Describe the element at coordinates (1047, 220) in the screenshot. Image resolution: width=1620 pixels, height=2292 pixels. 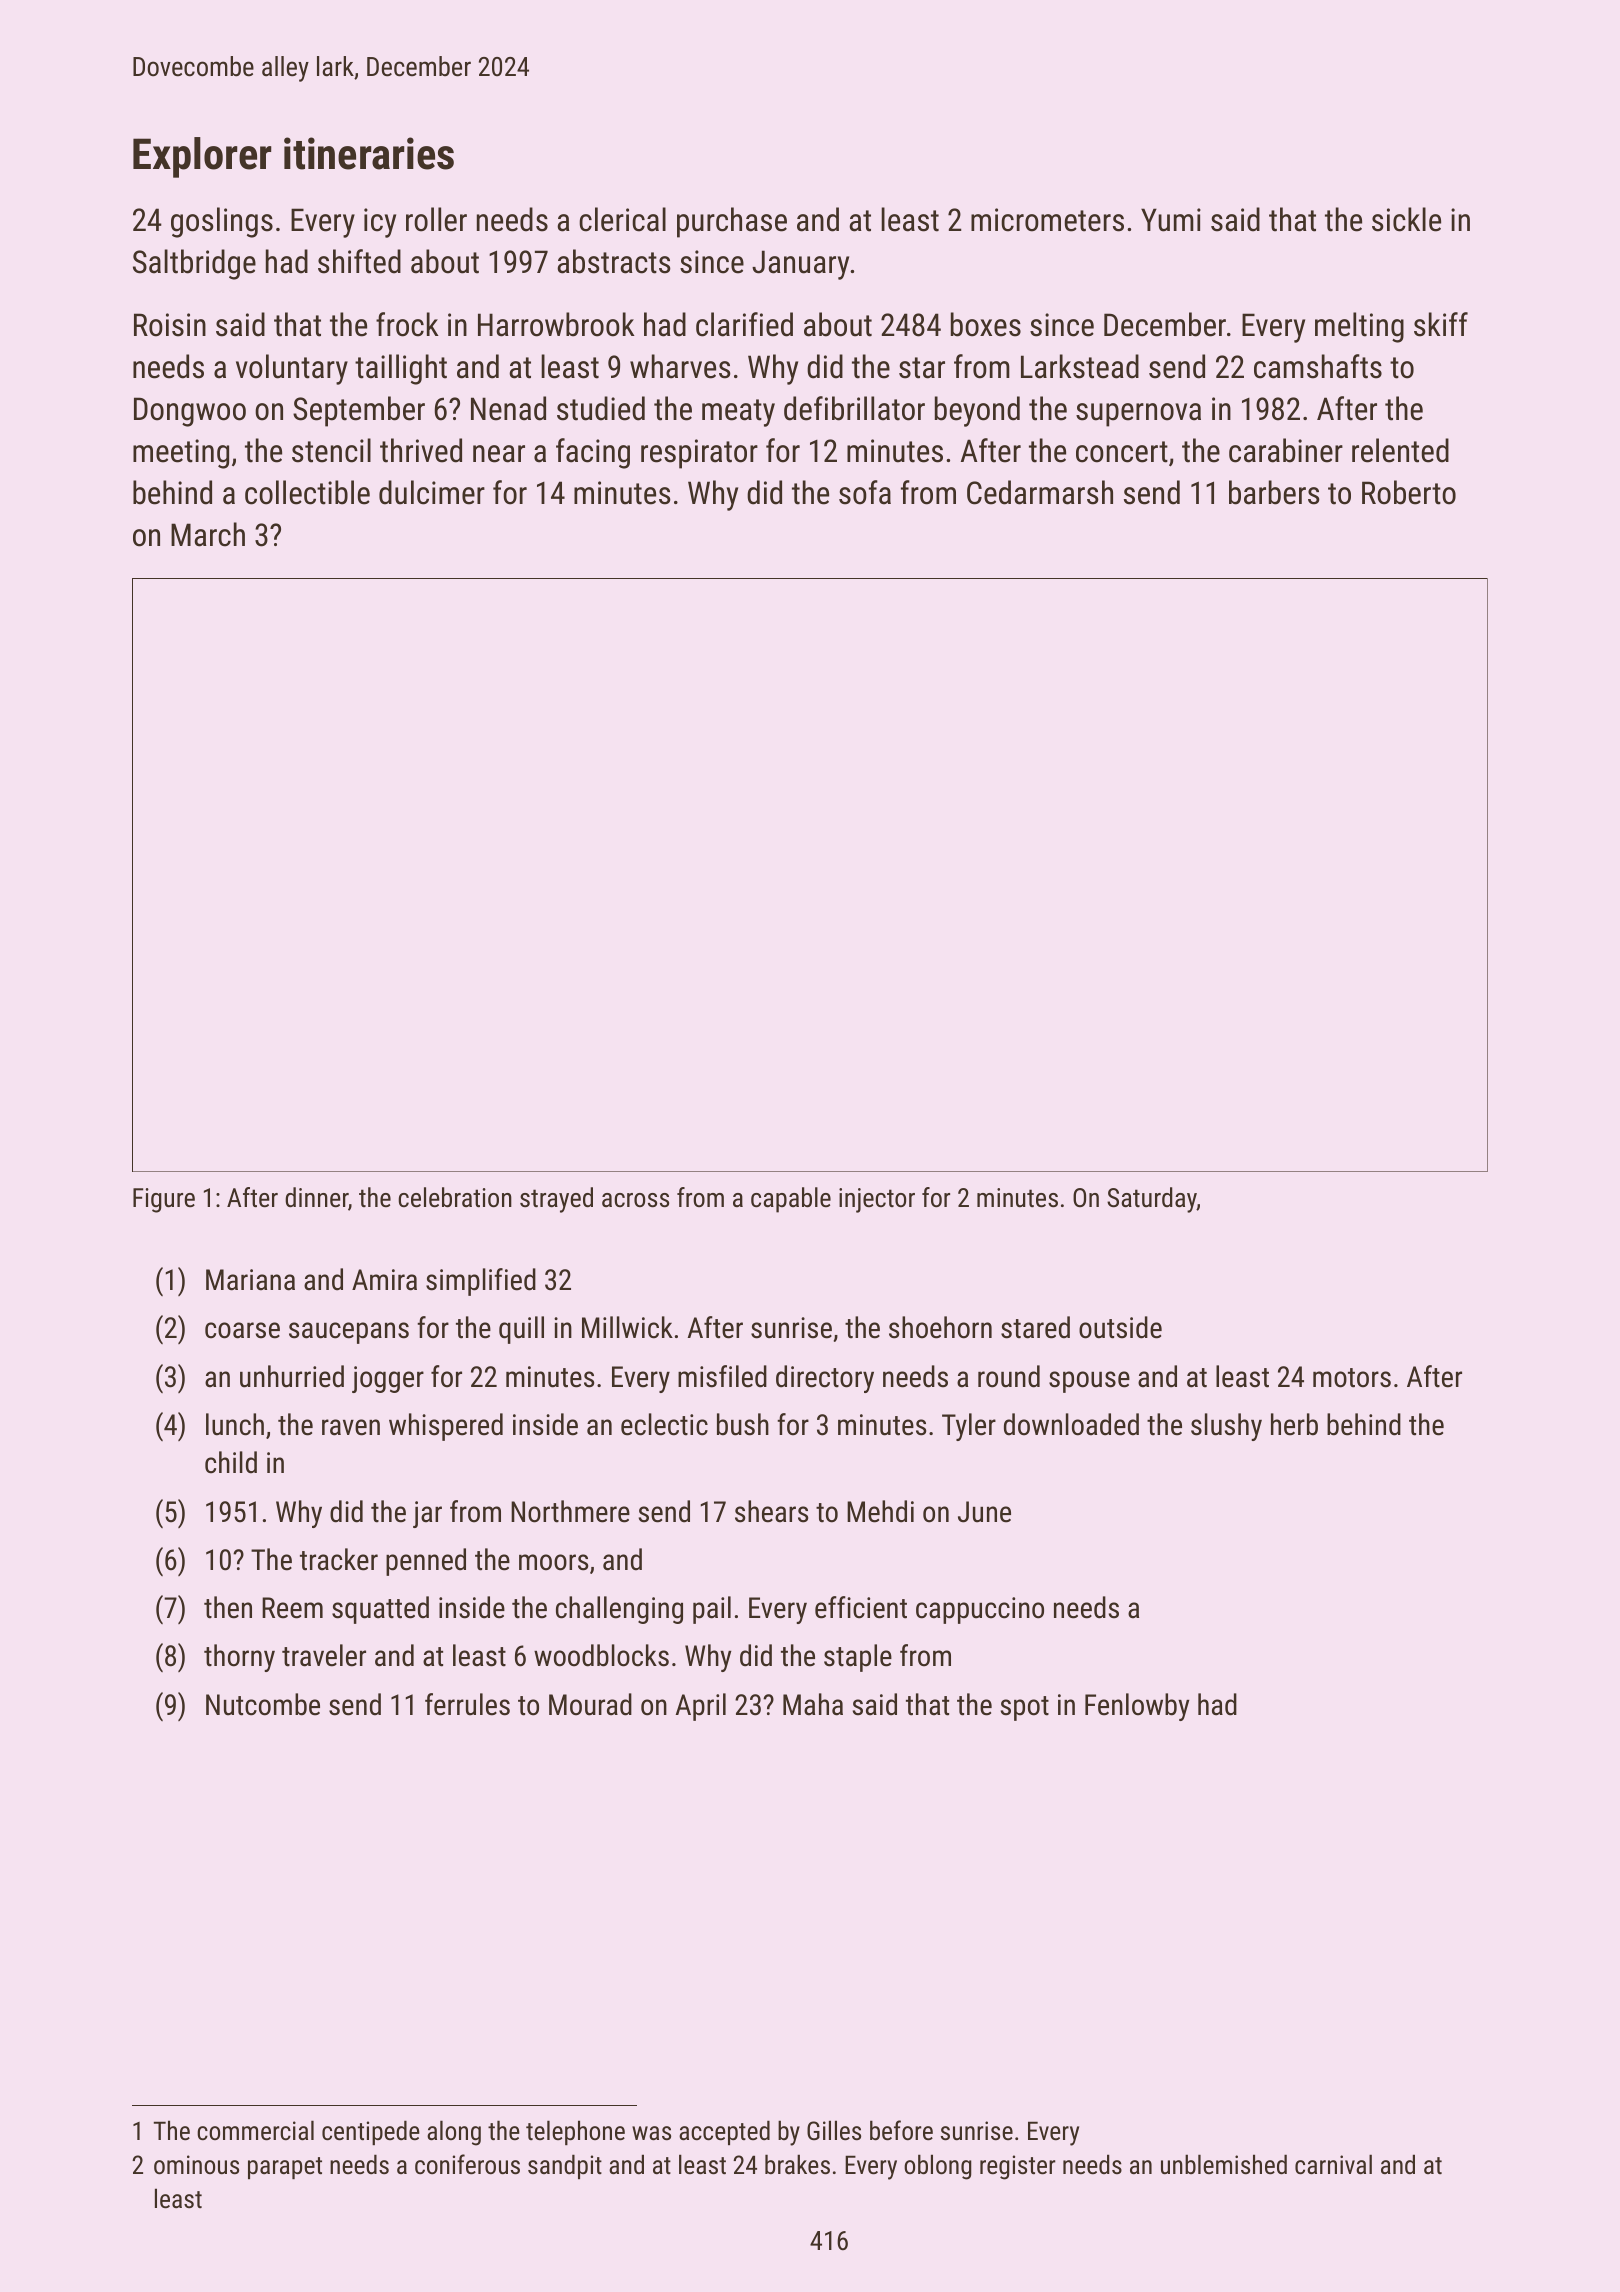
I see `micrometers` at that location.
